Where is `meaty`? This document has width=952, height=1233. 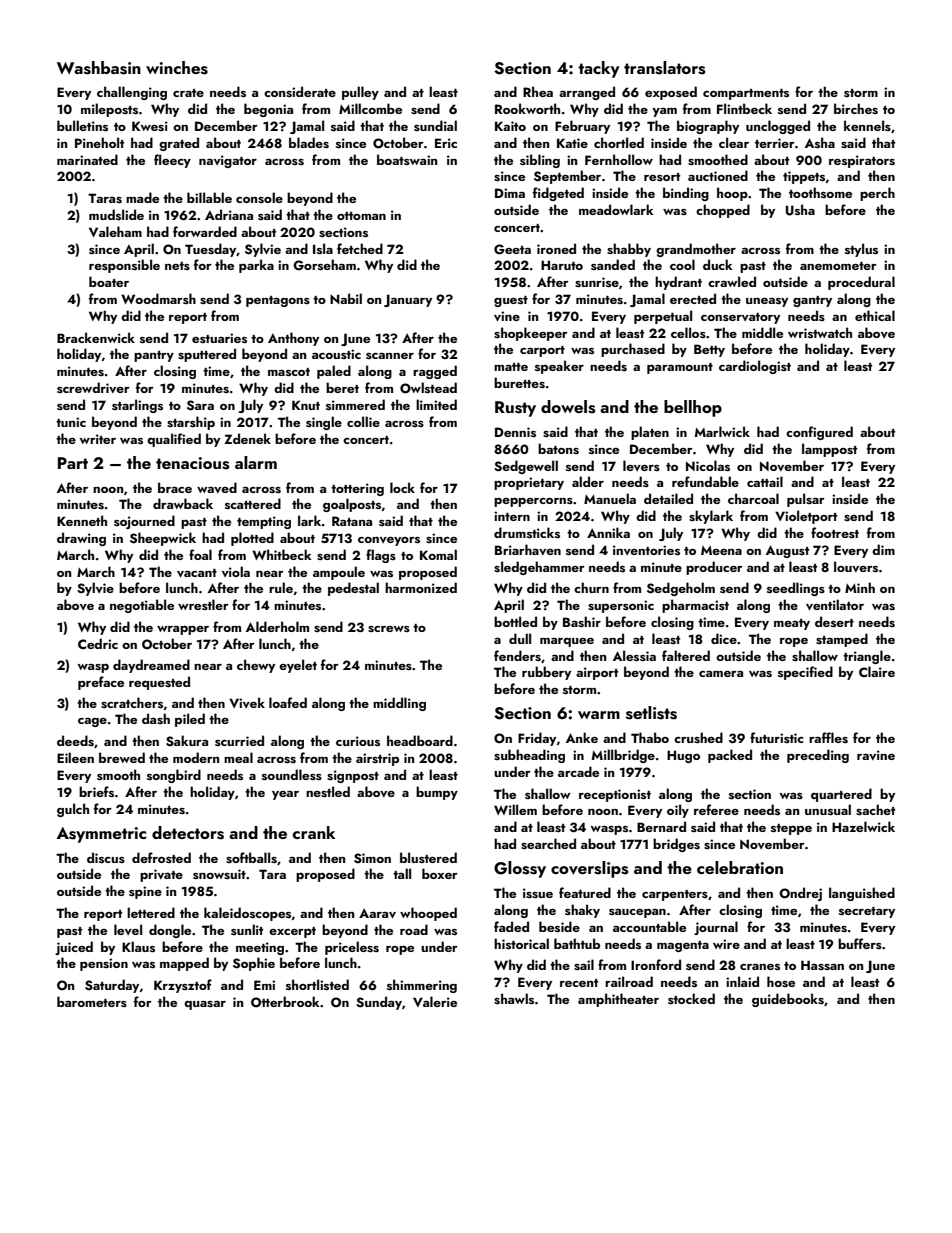 meaty is located at coordinates (792, 624).
